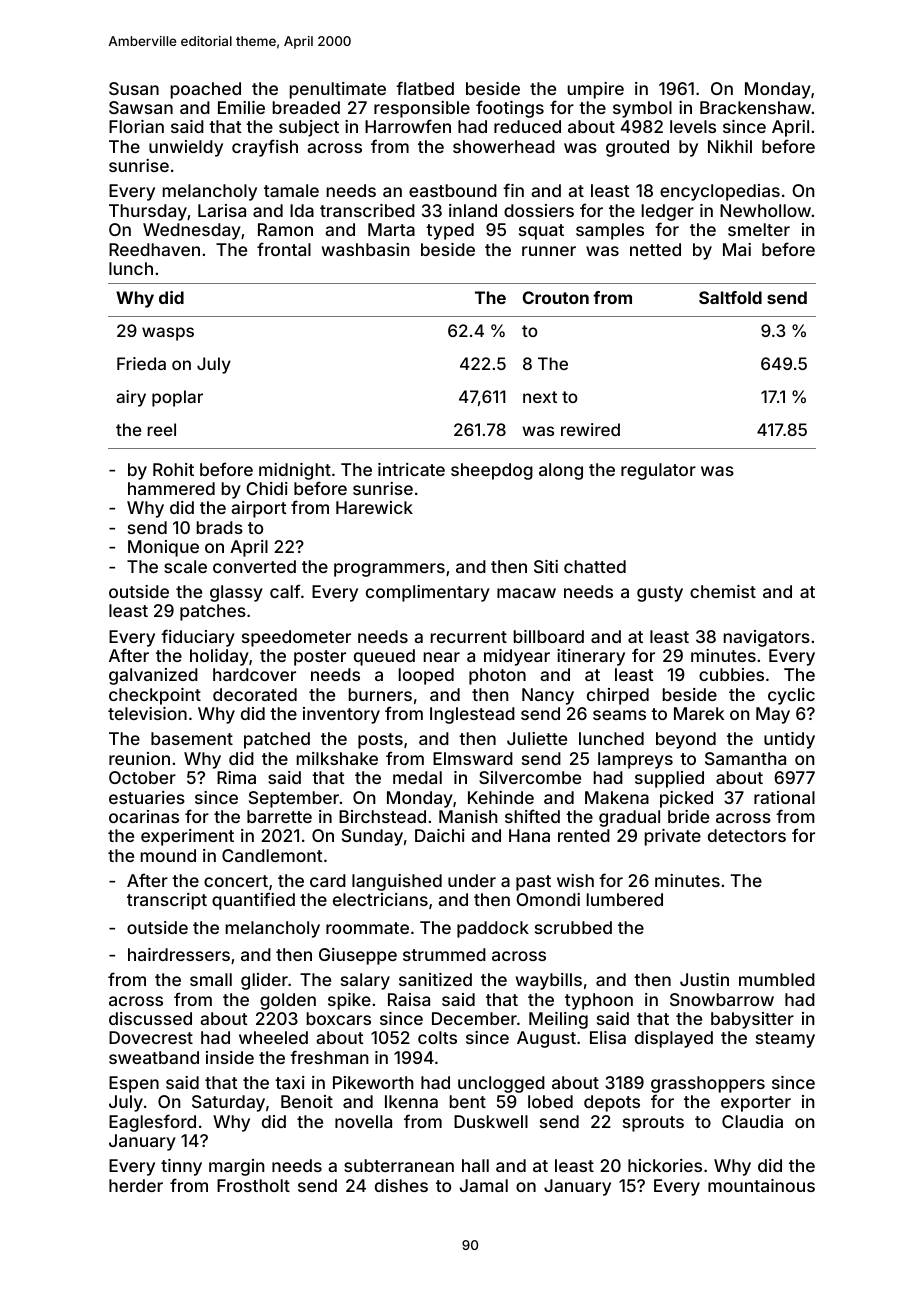 This screenshot has width=924, height=1308. Describe the element at coordinates (131, 398) in the screenshot. I see `airy` at that location.
